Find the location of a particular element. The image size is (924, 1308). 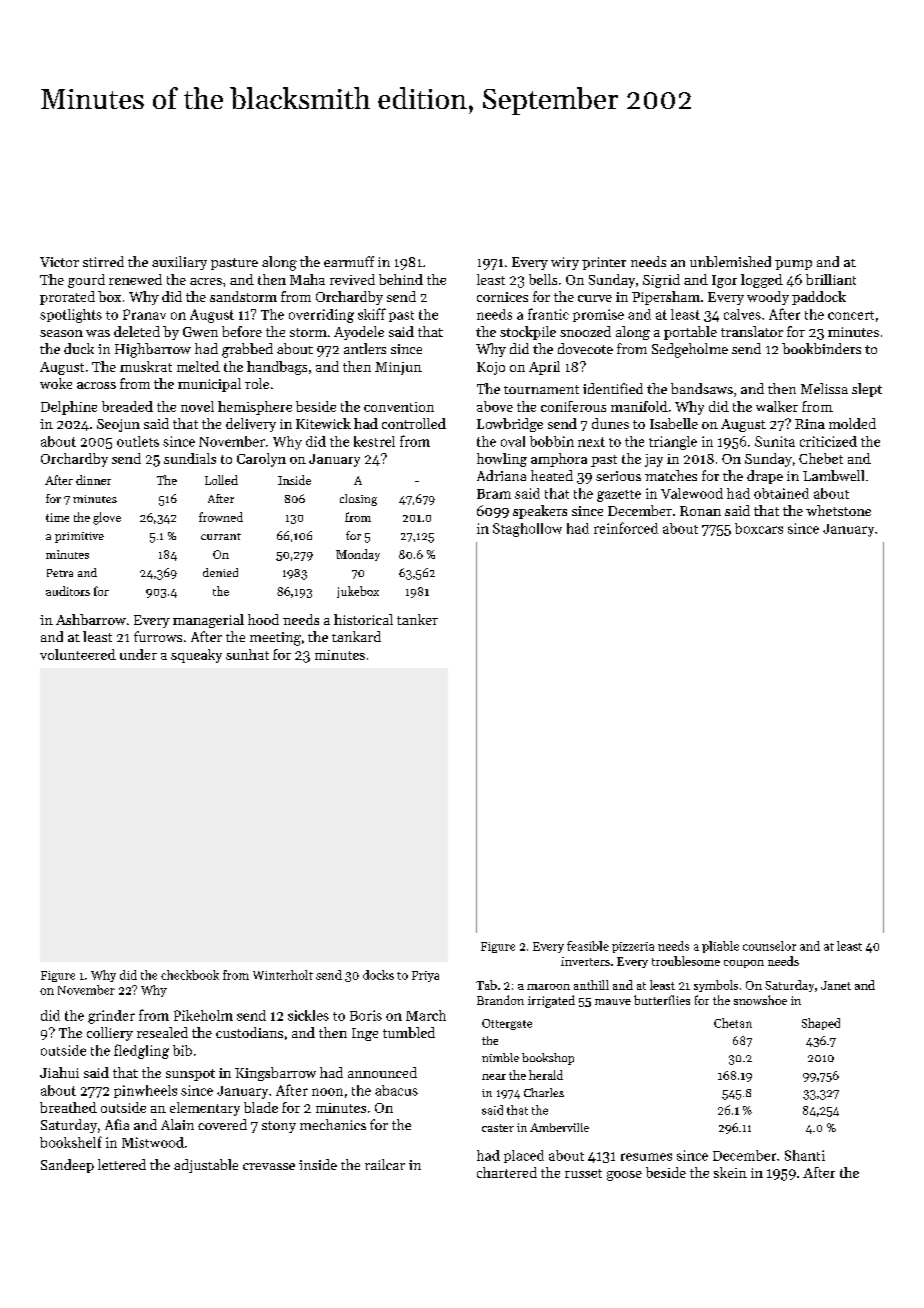

skein is located at coordinates (730, 1172).
